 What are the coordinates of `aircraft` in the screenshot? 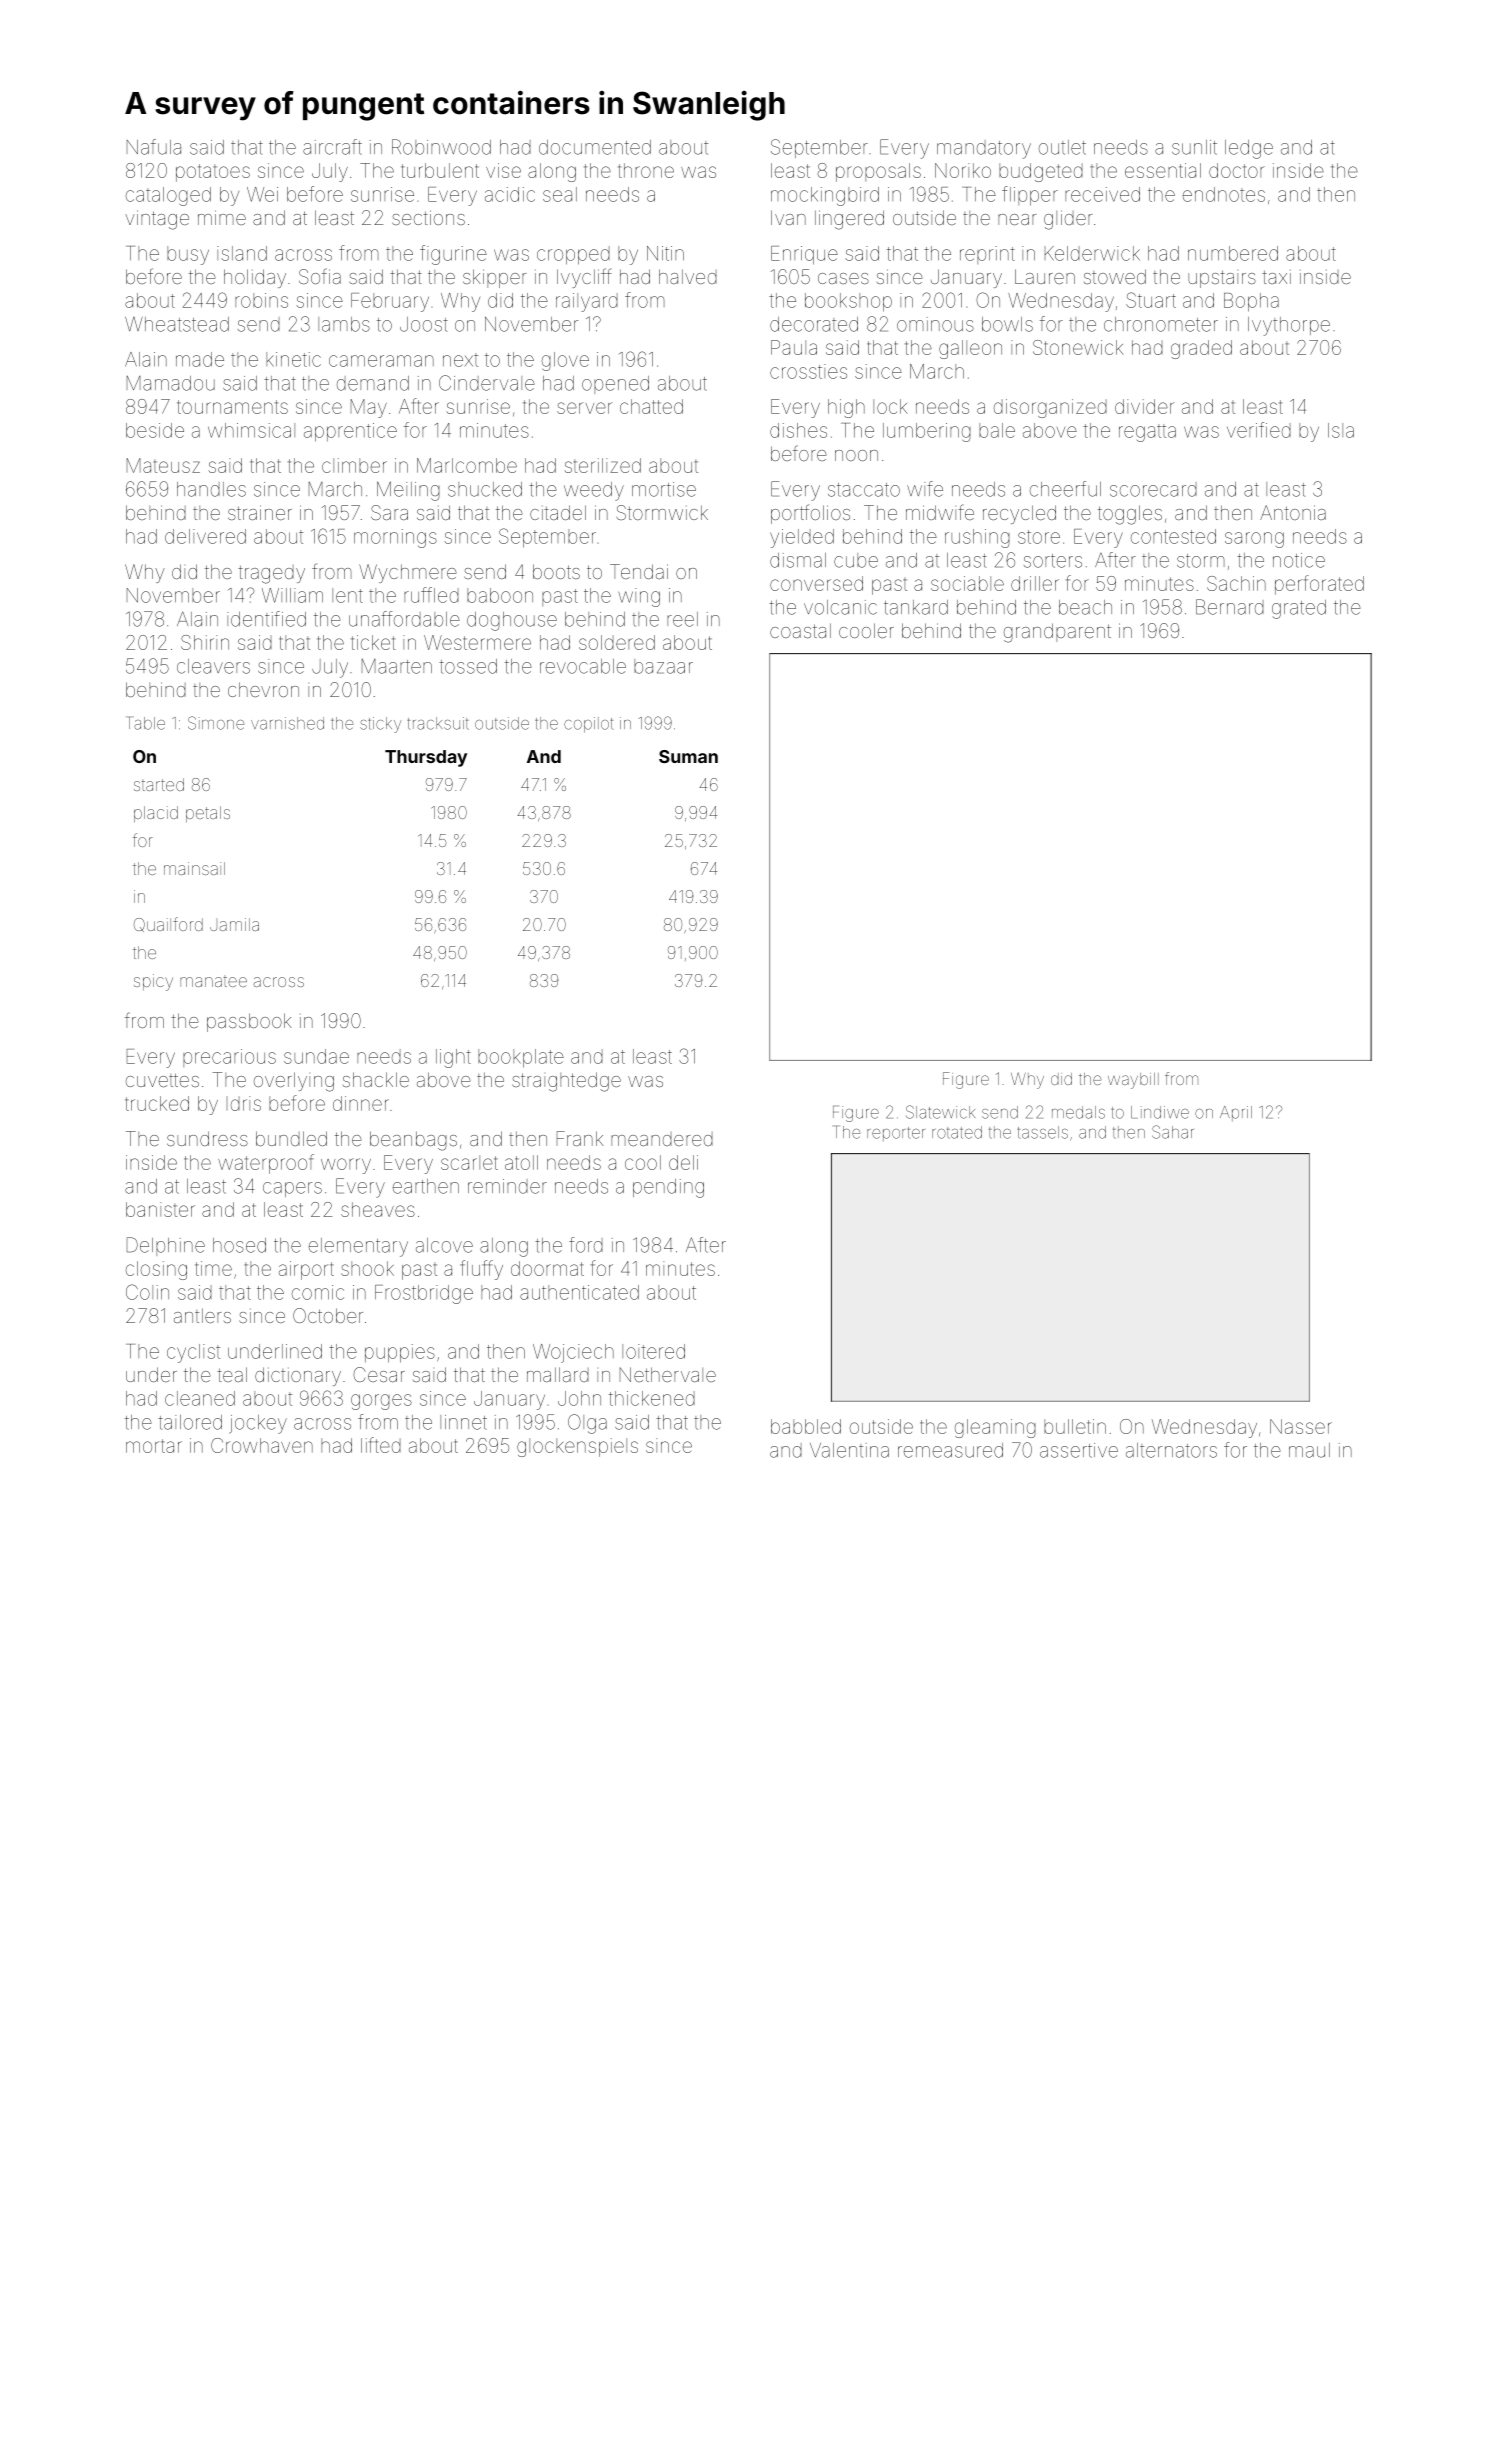 It's located at (332, 147).
